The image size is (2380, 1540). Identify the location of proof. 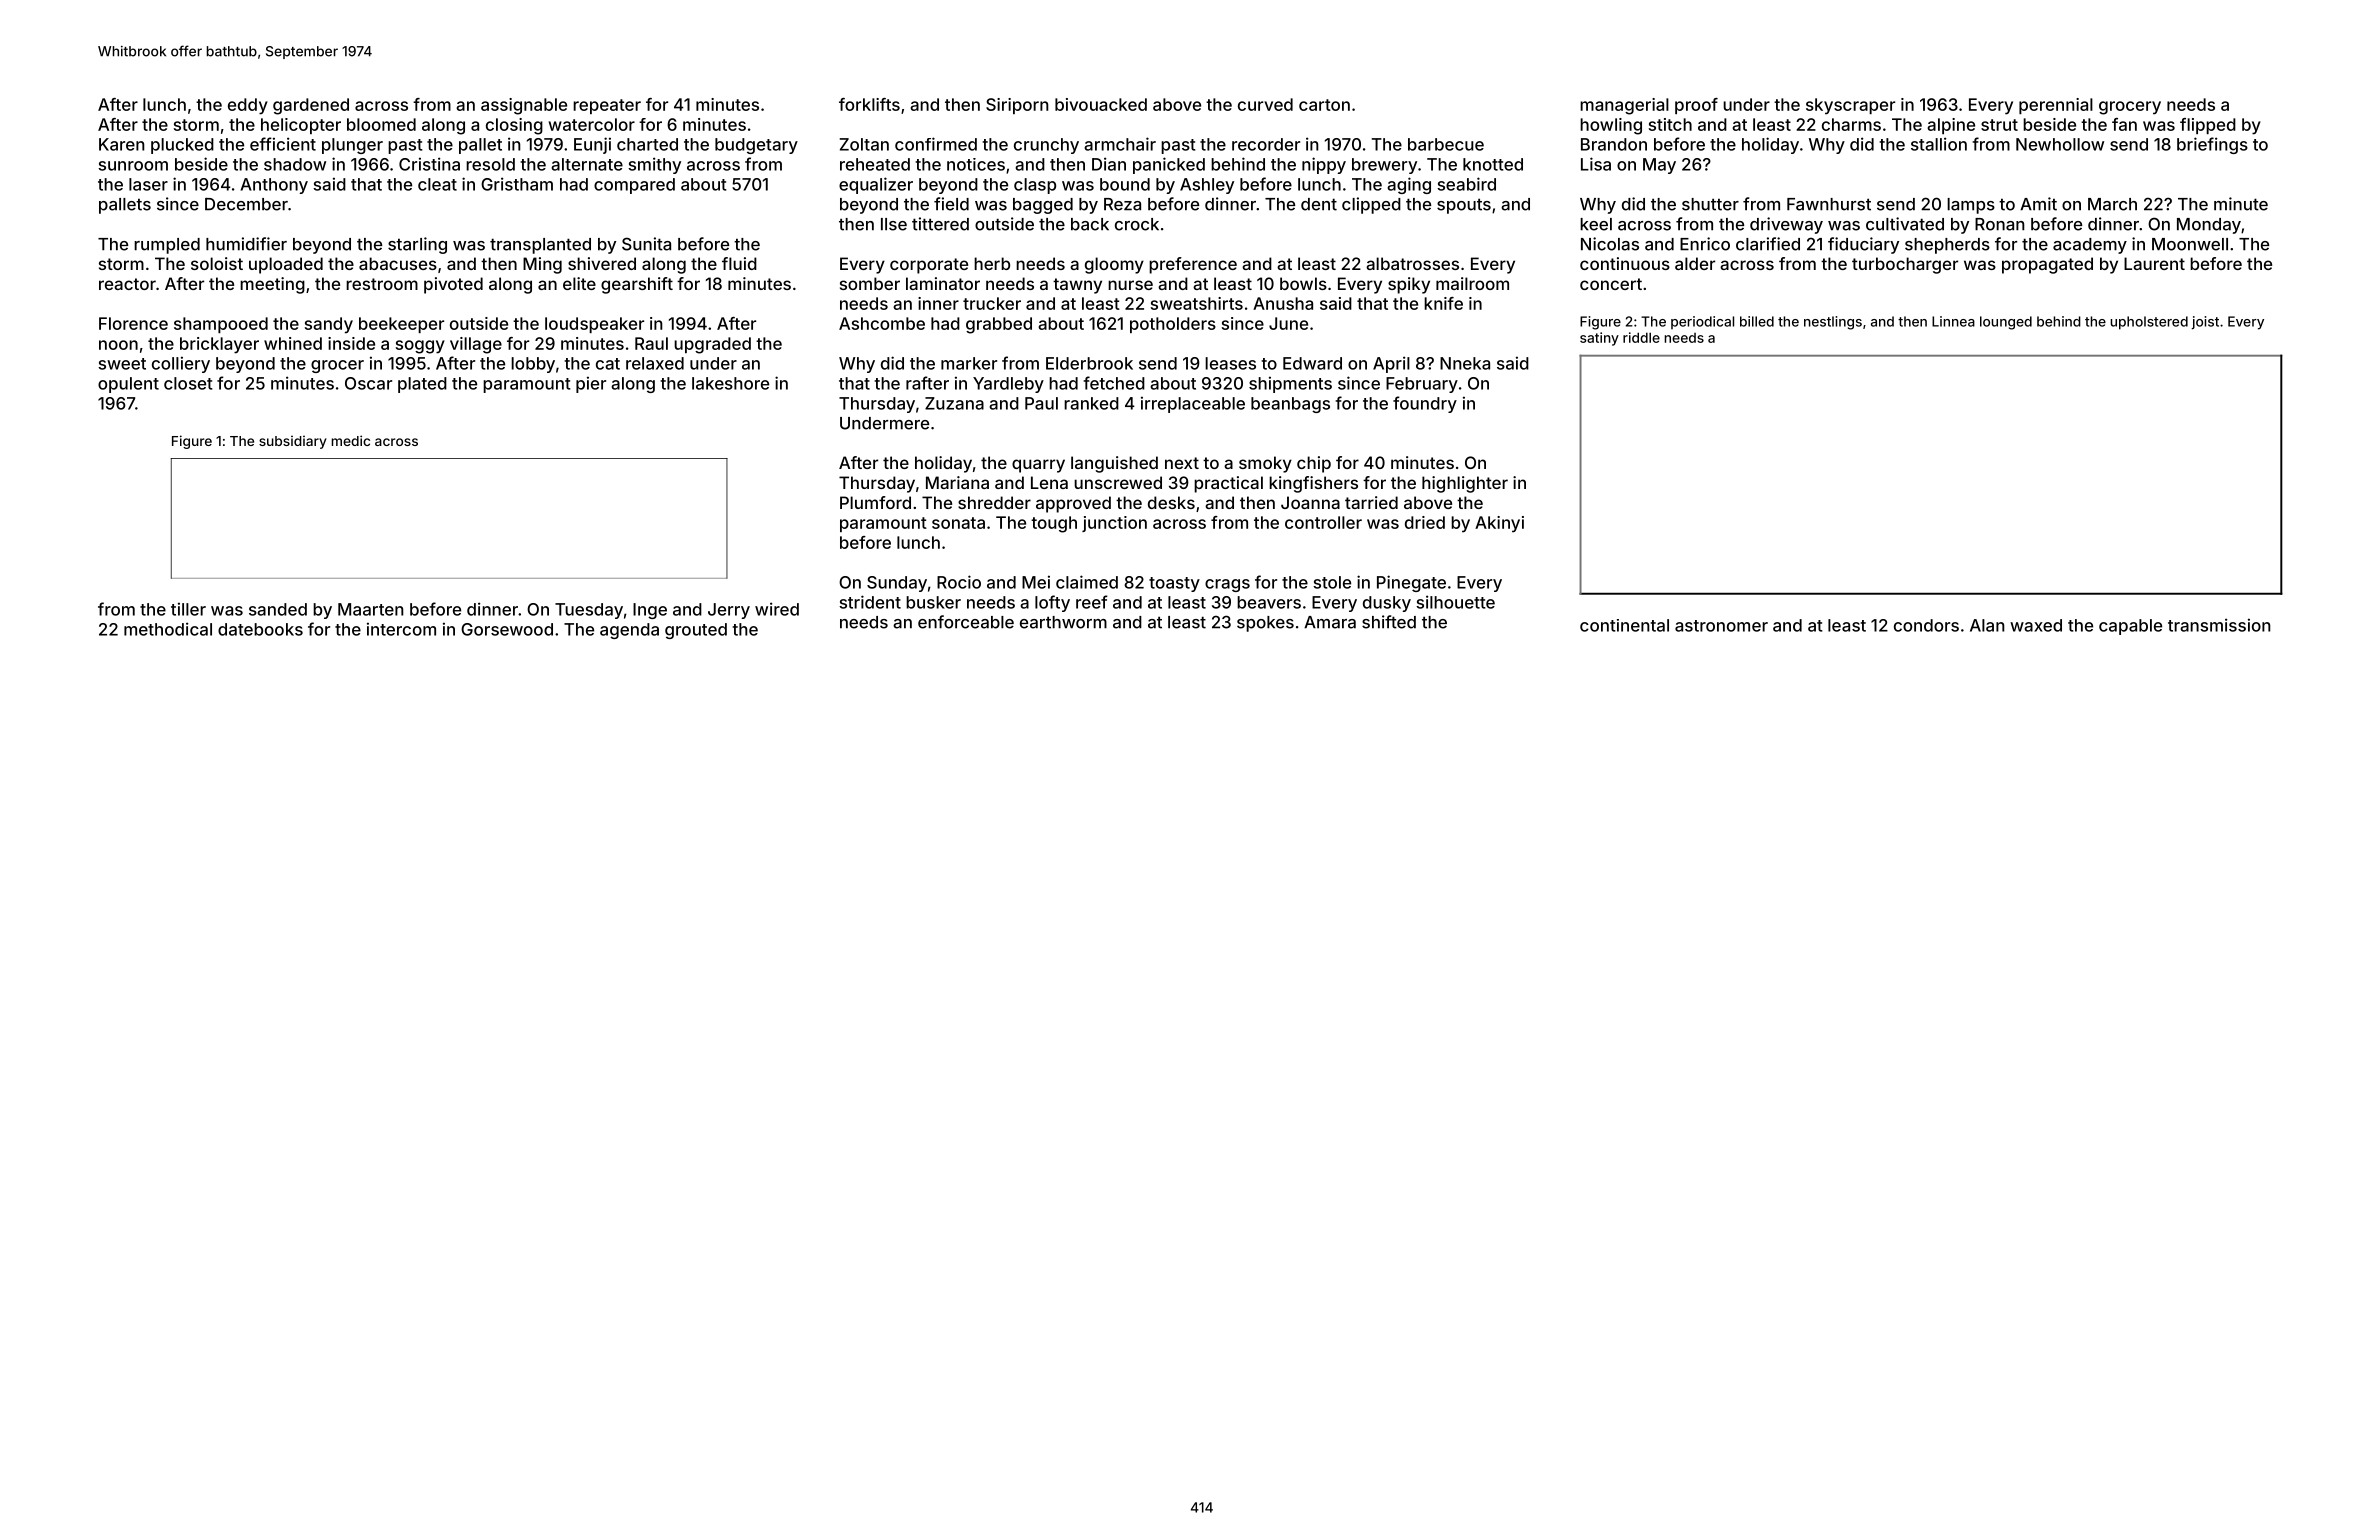
(1696, 106).
